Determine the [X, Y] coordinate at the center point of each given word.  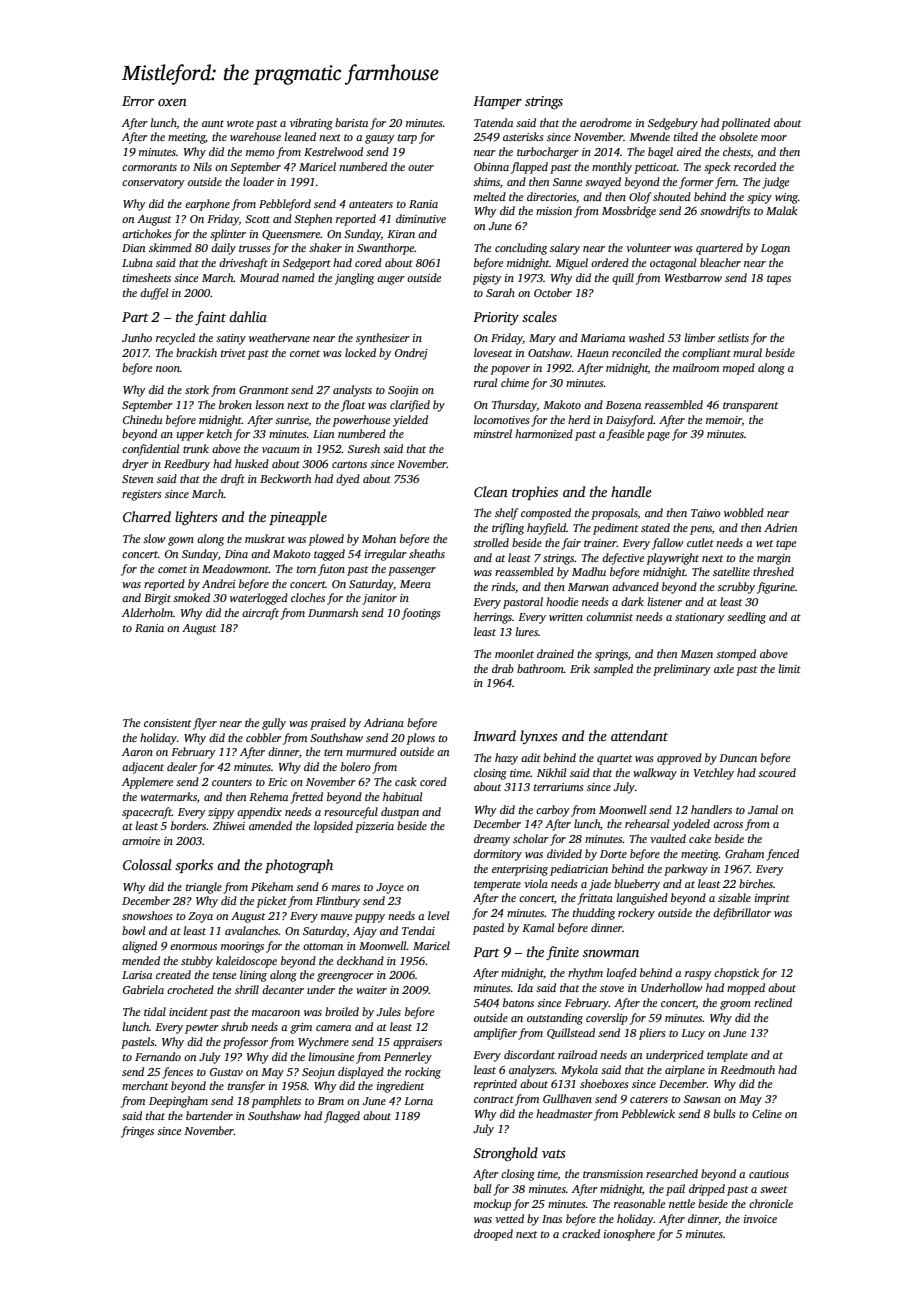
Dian [133, 248]
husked [252, 463]
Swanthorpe [386, 249]
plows [421, 739]
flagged [342, 1117]
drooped [493, 1235]
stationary [700, 618]
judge [775, 183]
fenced [782, 855]
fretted [306, 798]
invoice [760, 1219]
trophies [535, 493]
